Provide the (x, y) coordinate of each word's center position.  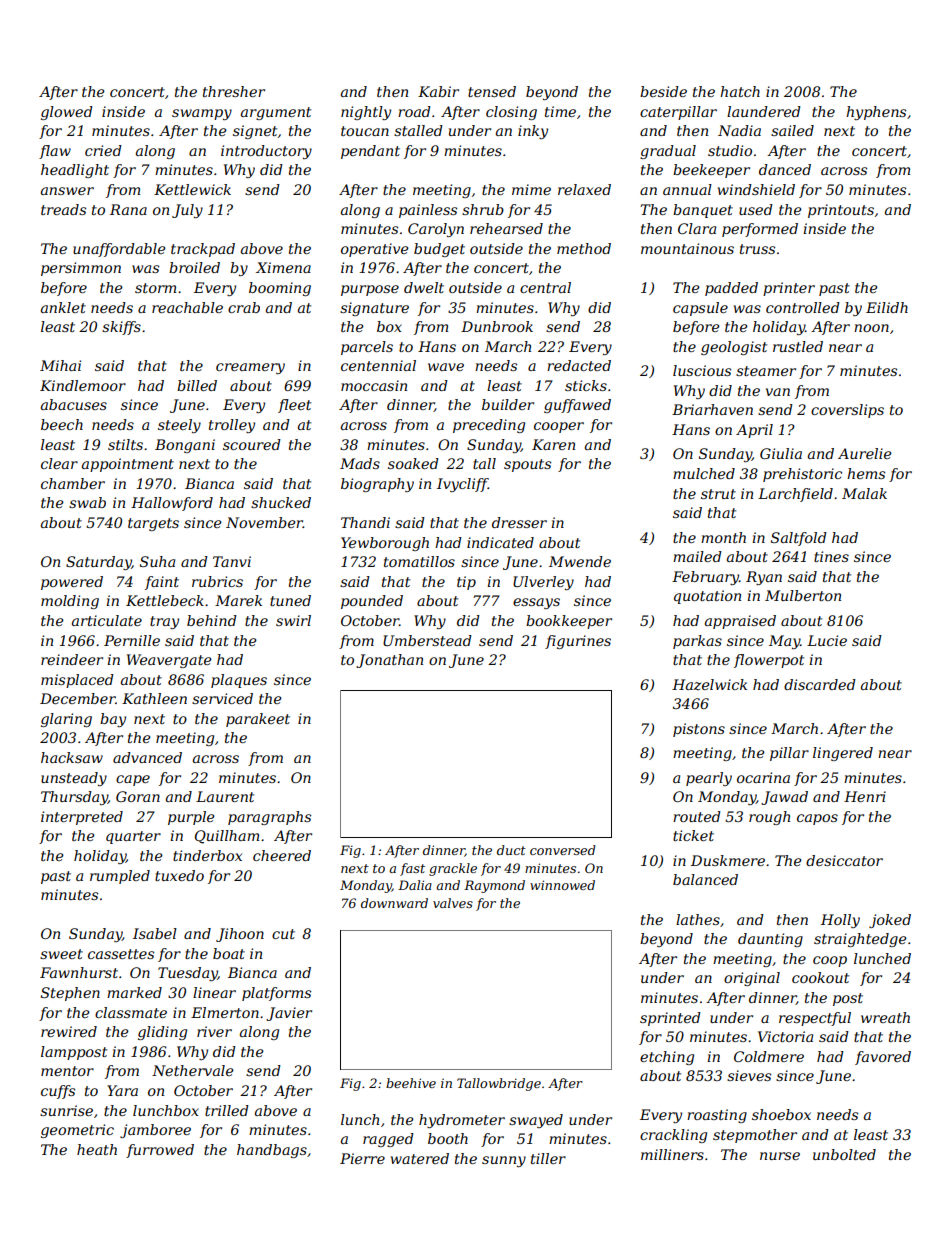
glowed (67, 113)
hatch (740, 91)
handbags (272, 1151)
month (723, 537)
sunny (504, 1161)
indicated (500, 542)
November (264, 522)
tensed (492, 91)
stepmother (755, 1136)
